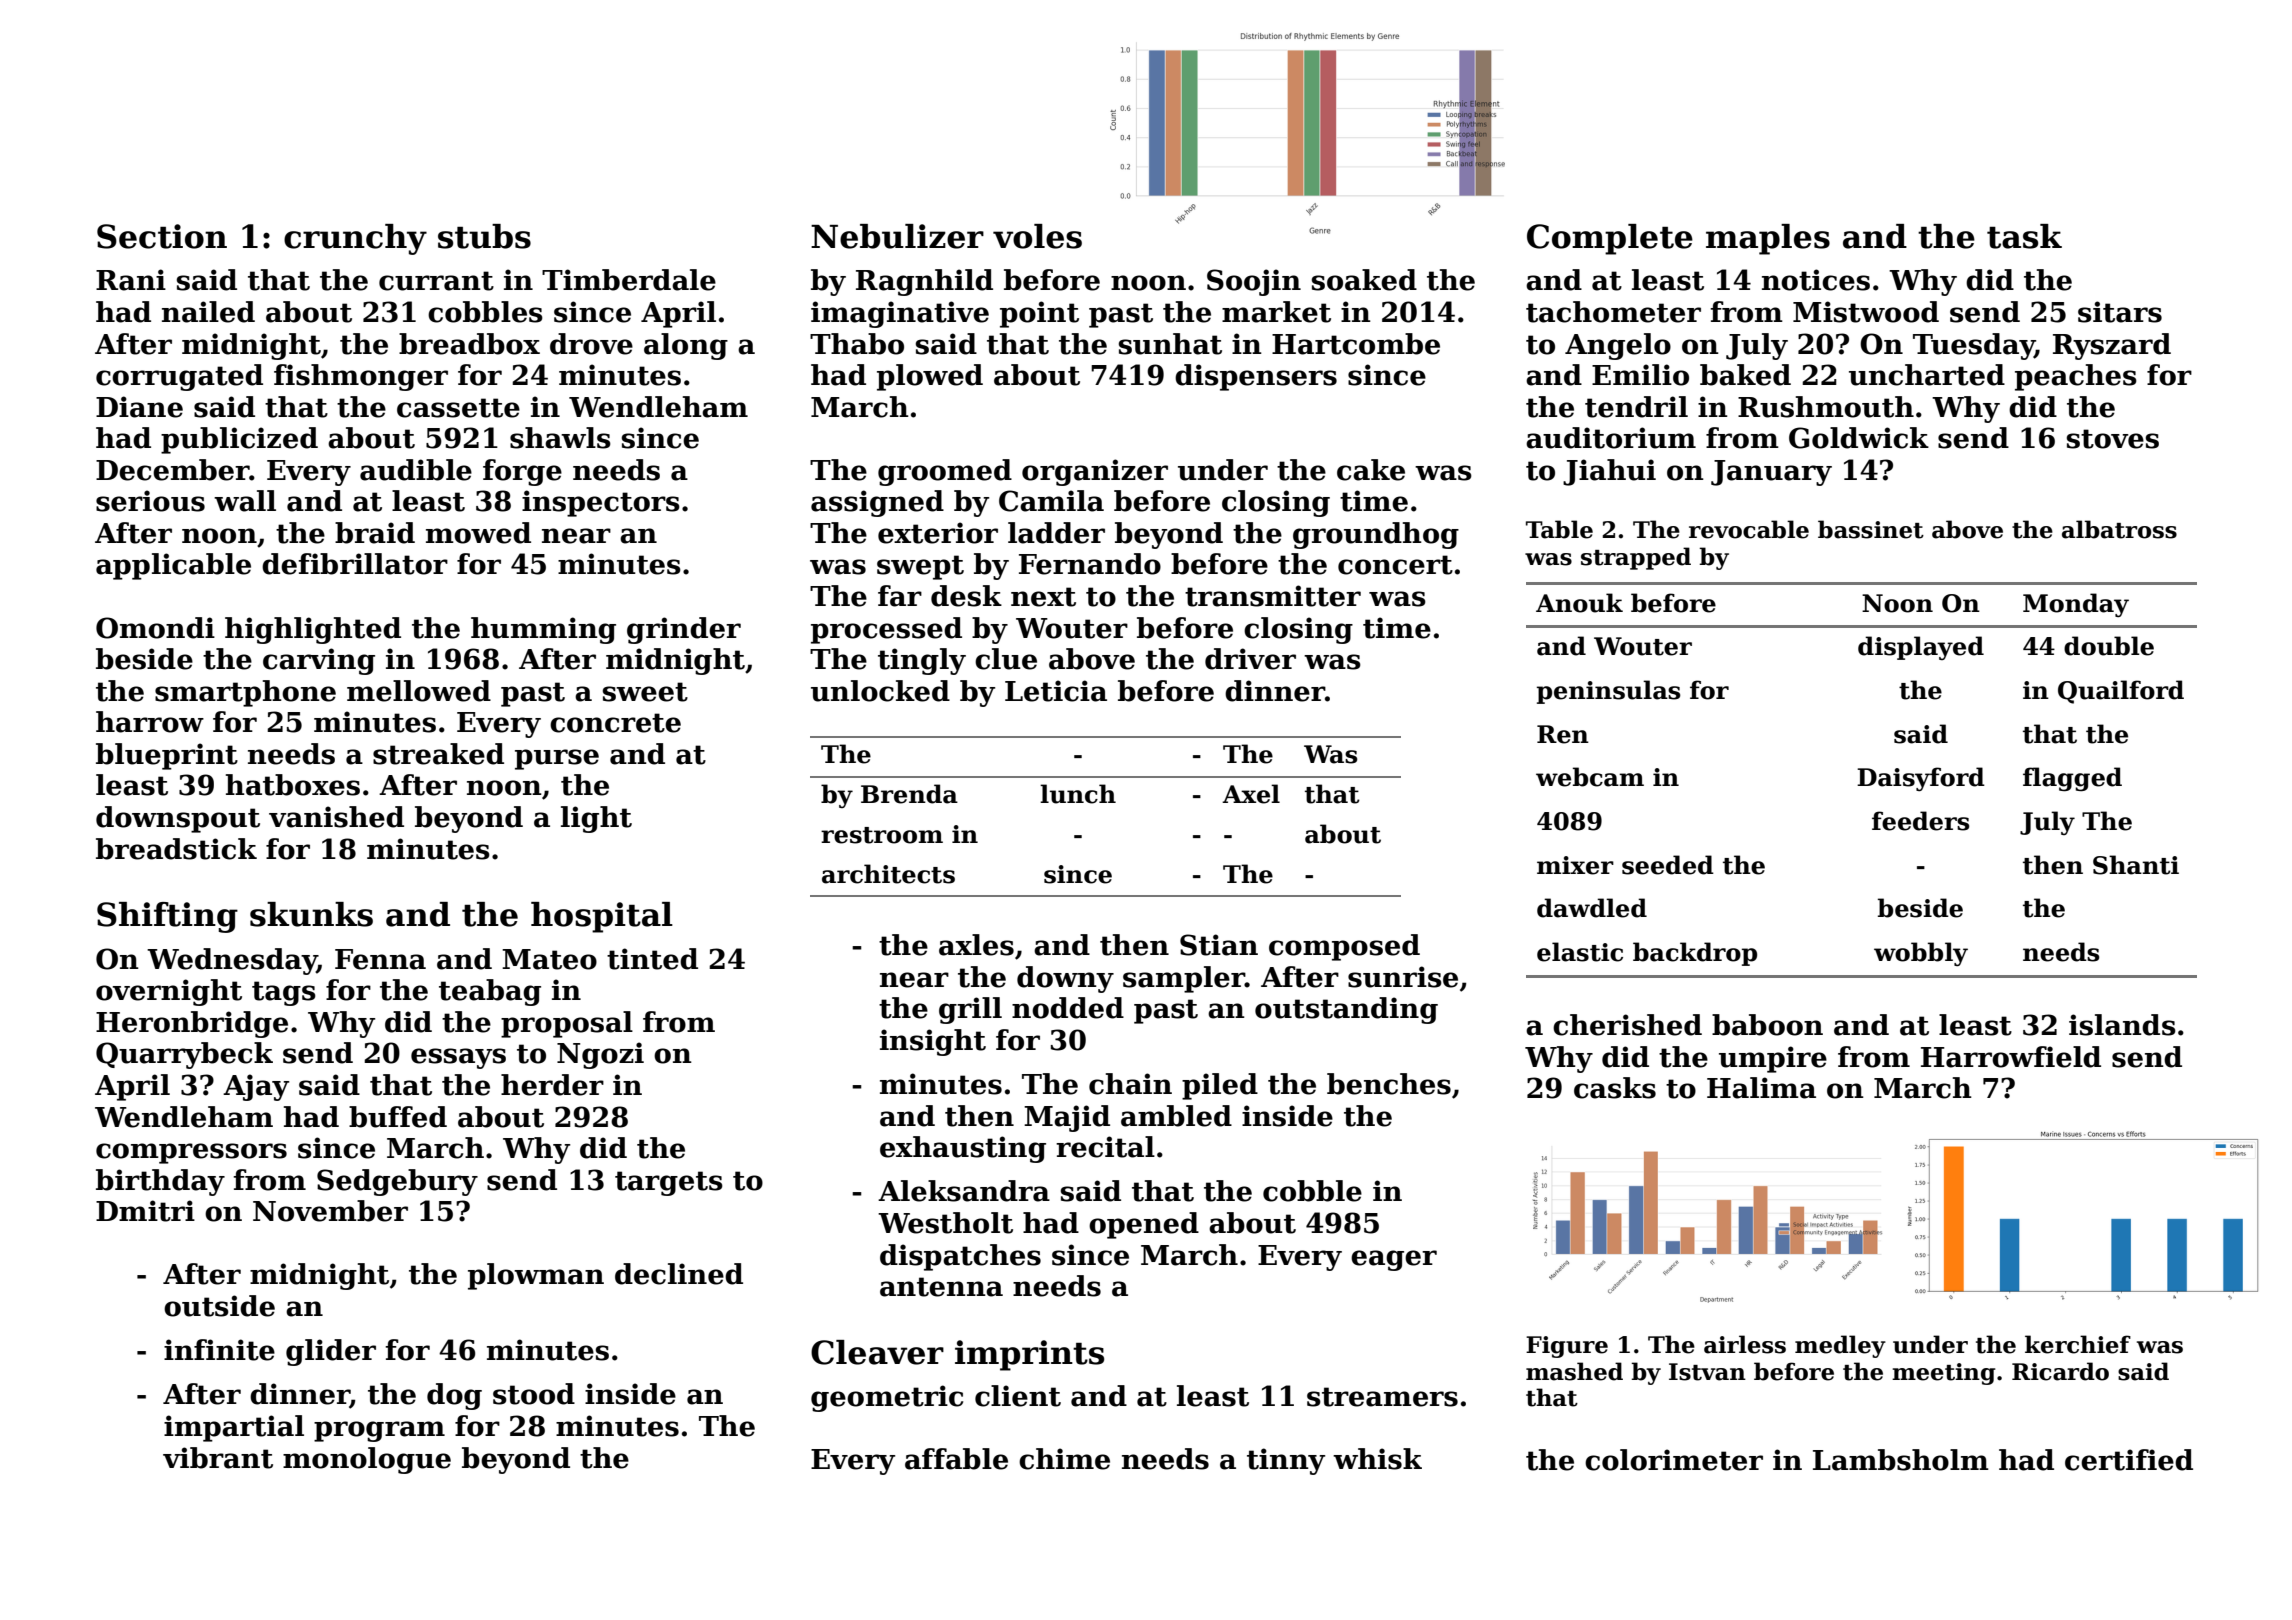 The height and width of the screenshot is (1620, 2292). I want to click on stoves, so click(2113, 439).
